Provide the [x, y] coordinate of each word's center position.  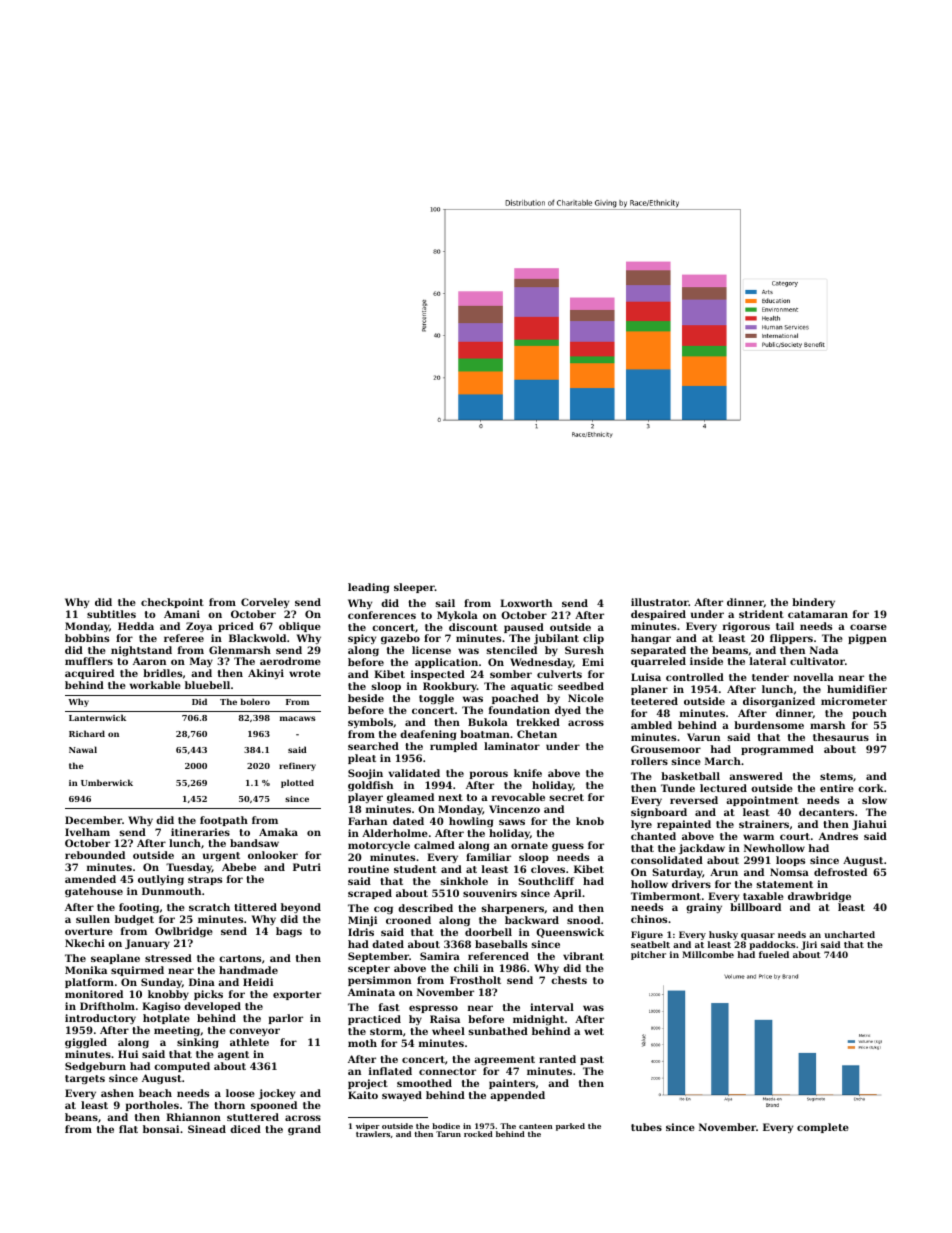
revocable [518, 797]
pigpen [867, 639]
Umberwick [107, 782]
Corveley [265, 603]
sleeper [414, 588]
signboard [659, 813]
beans [81, 1117]
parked [570, 1127]
